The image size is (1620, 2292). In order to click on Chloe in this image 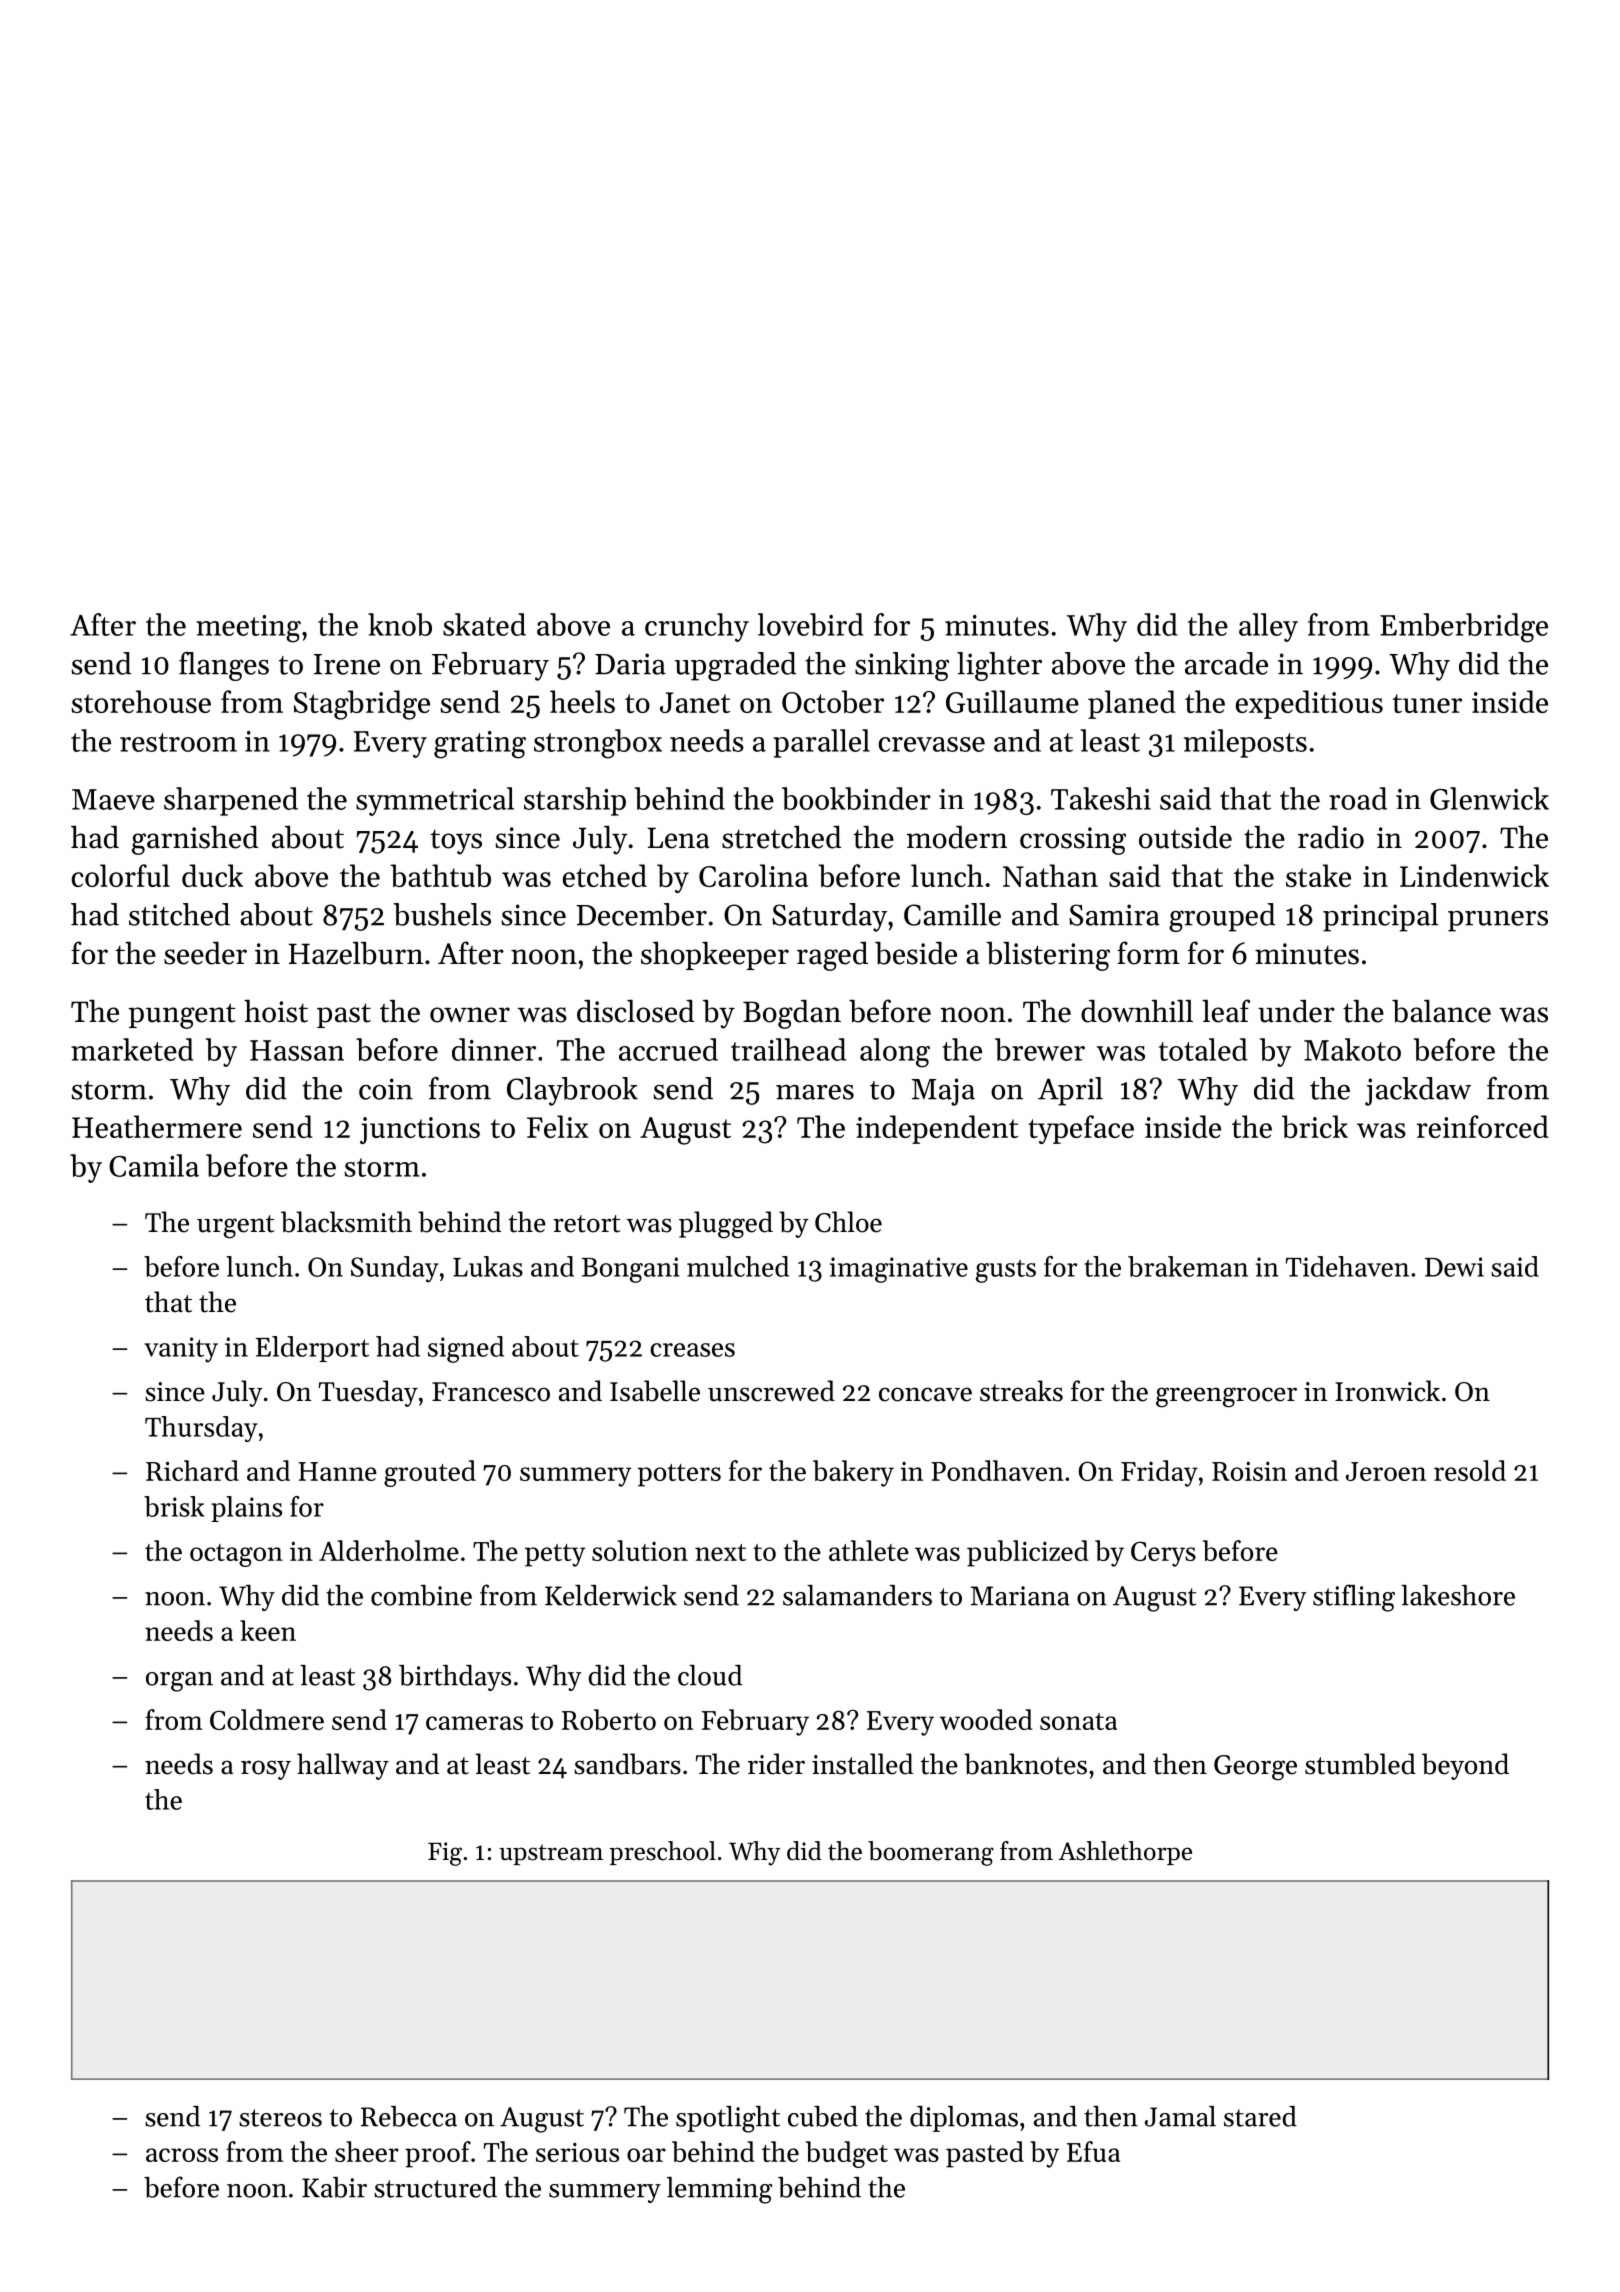, I will do `click(848, 1222)`.
